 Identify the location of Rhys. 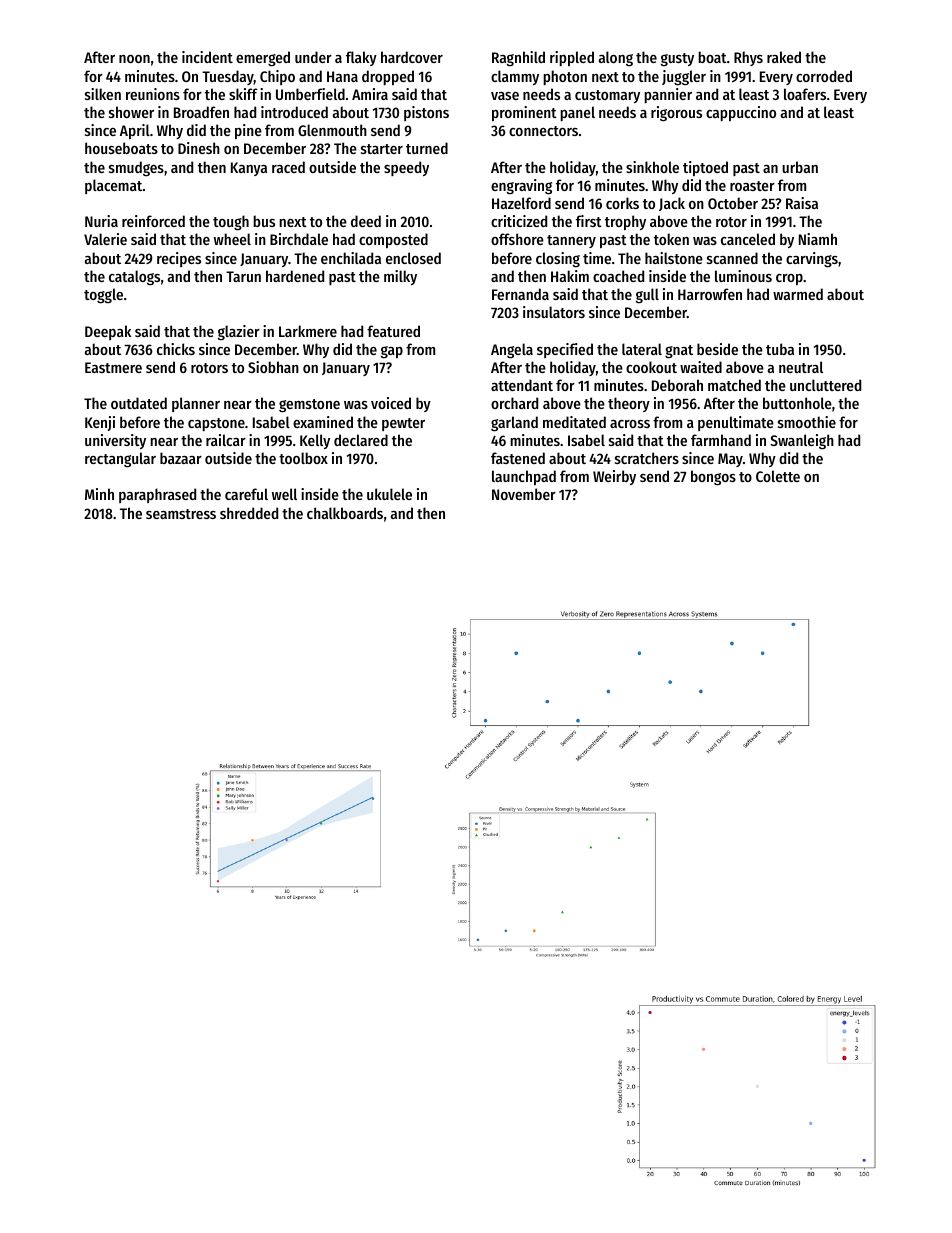
(748, 58).
